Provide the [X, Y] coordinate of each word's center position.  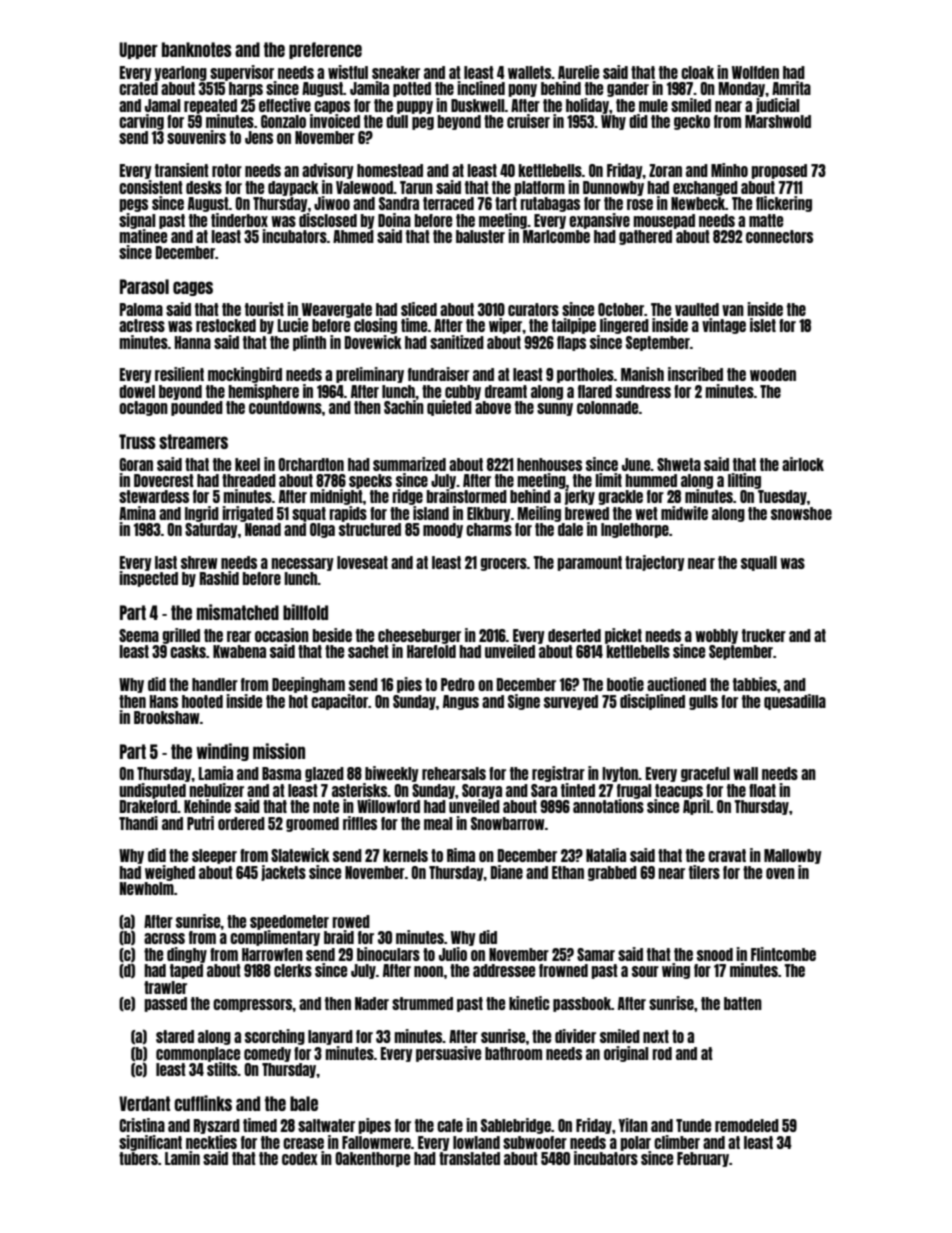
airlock [803, 464]
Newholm [147, 888]
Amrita [791, 88]
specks [370, 481]
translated [469, 1158]
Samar [596, 954]
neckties [211, 1142]
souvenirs [196, 137]
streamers [193, 441]
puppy [415, 107]
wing [676, 971]
